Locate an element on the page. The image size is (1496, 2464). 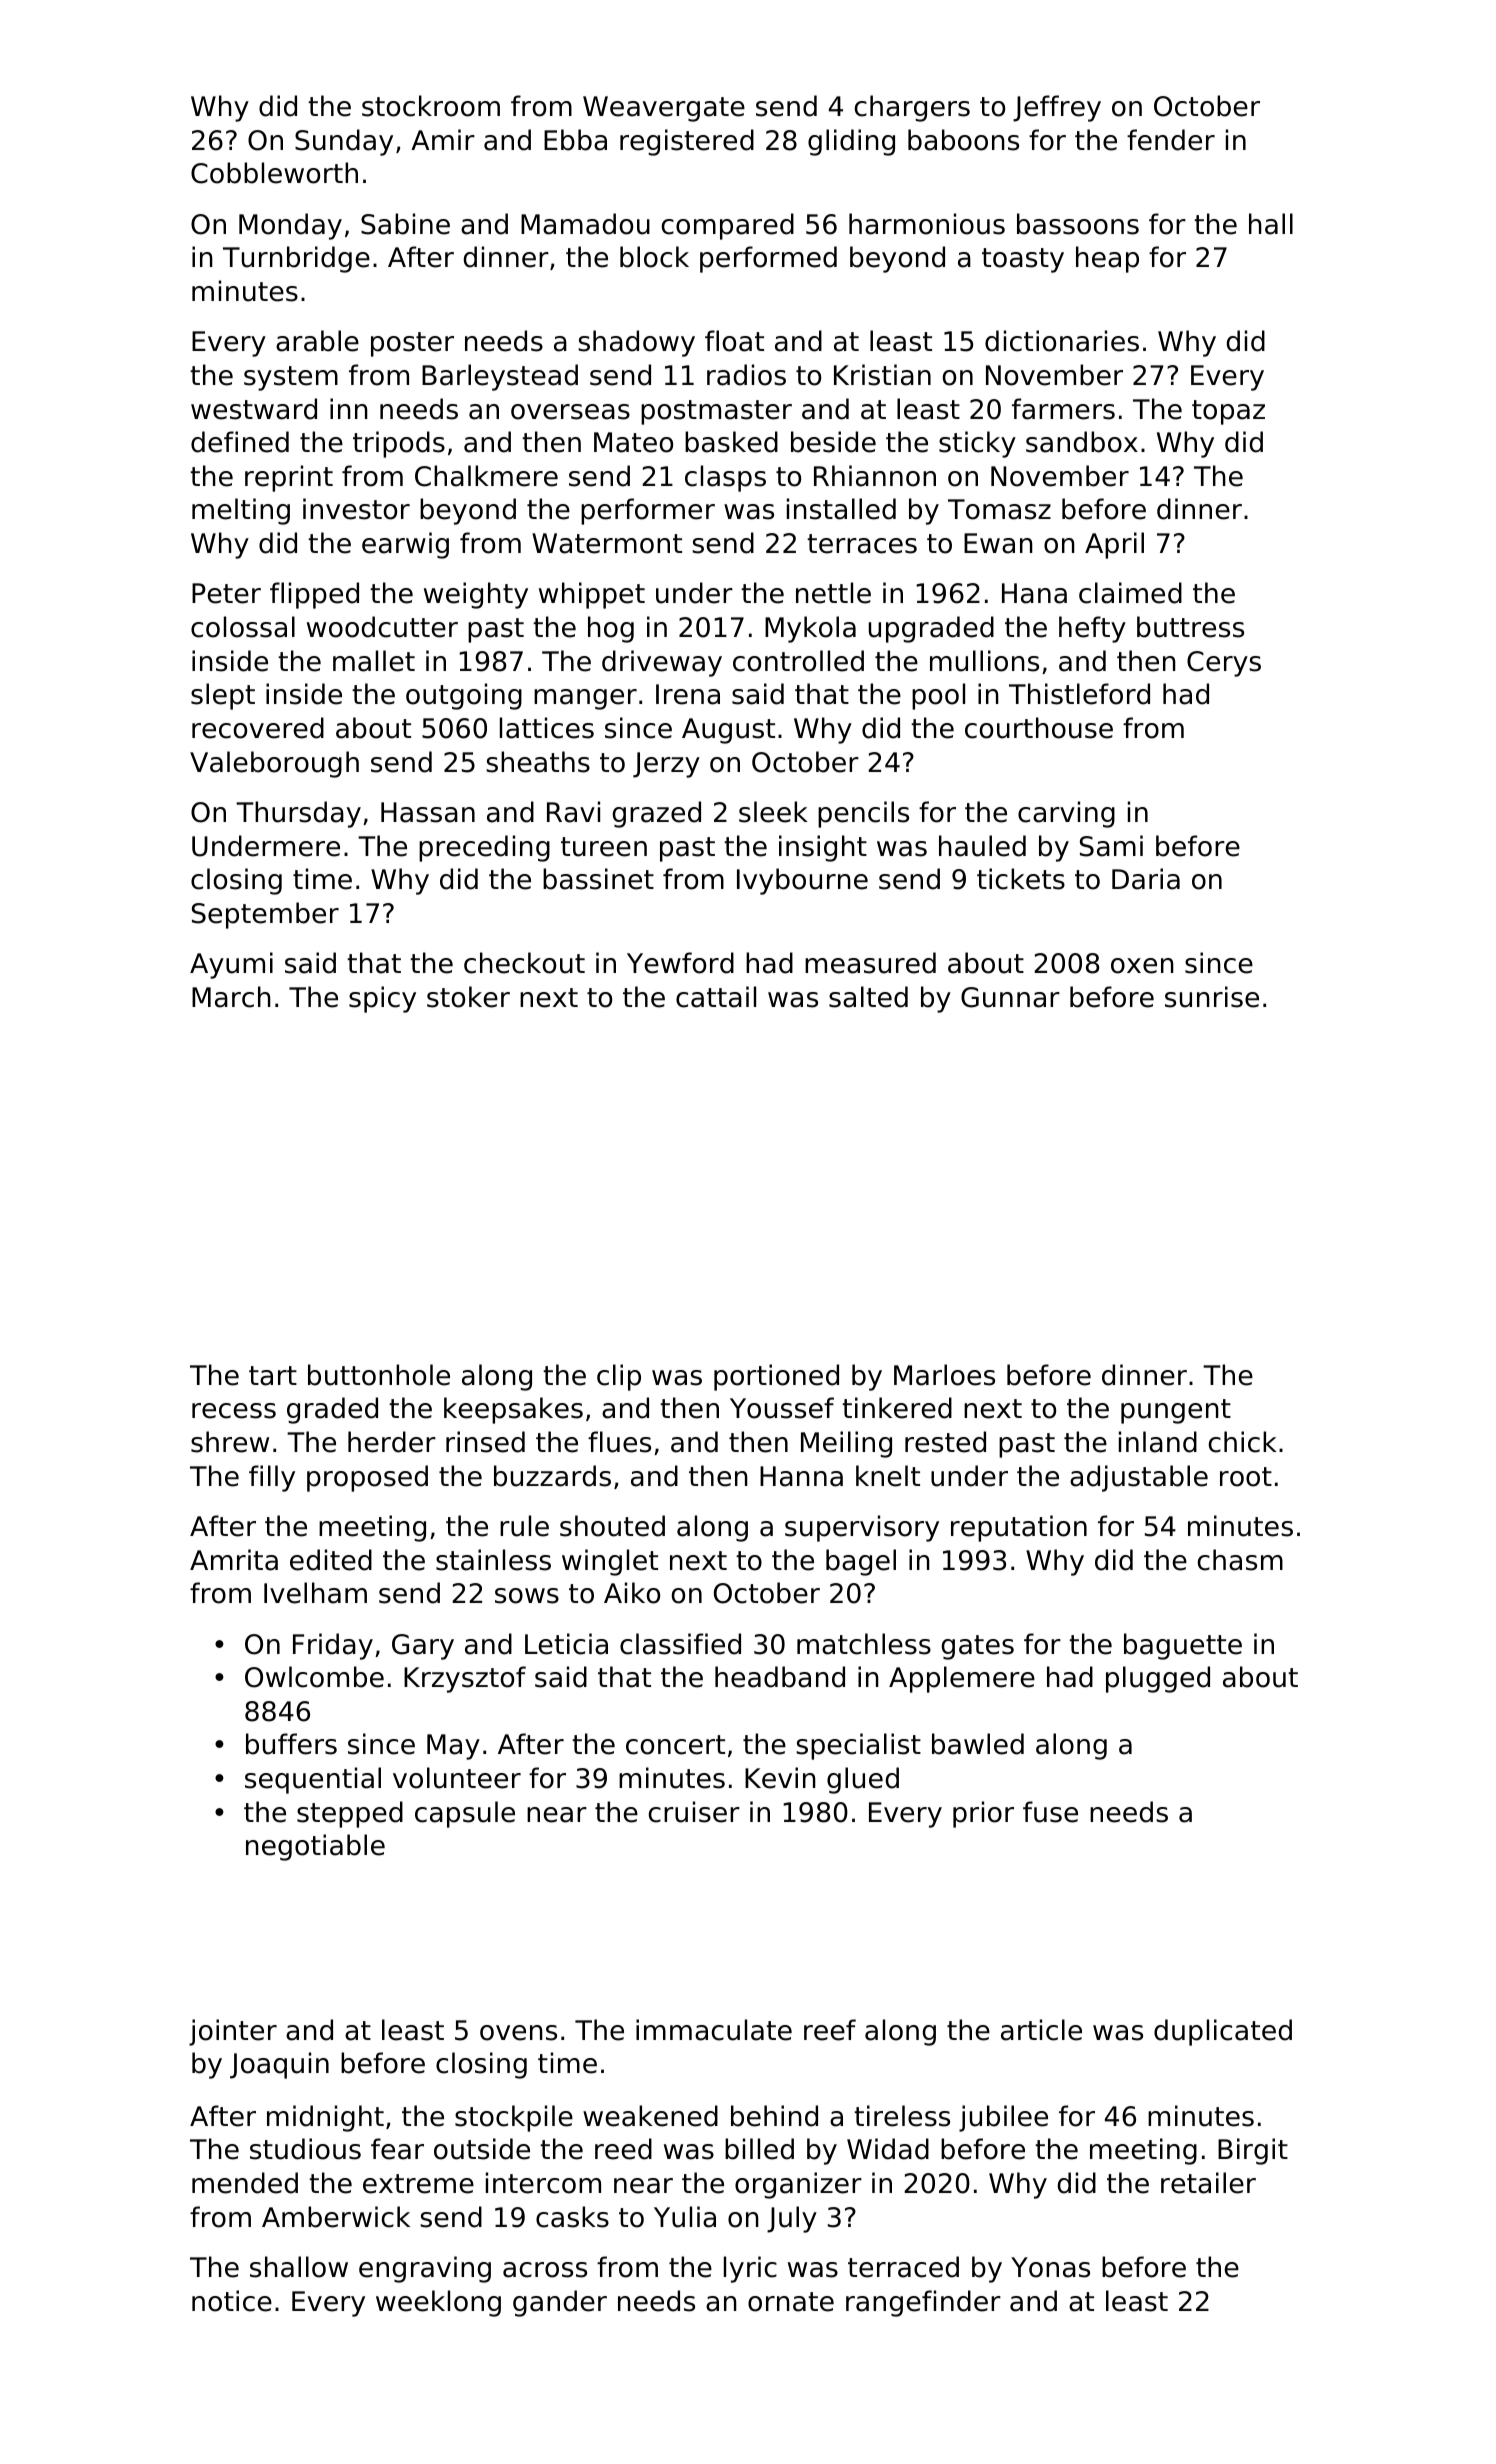
chick is located at coordinates (1243, 1442).
